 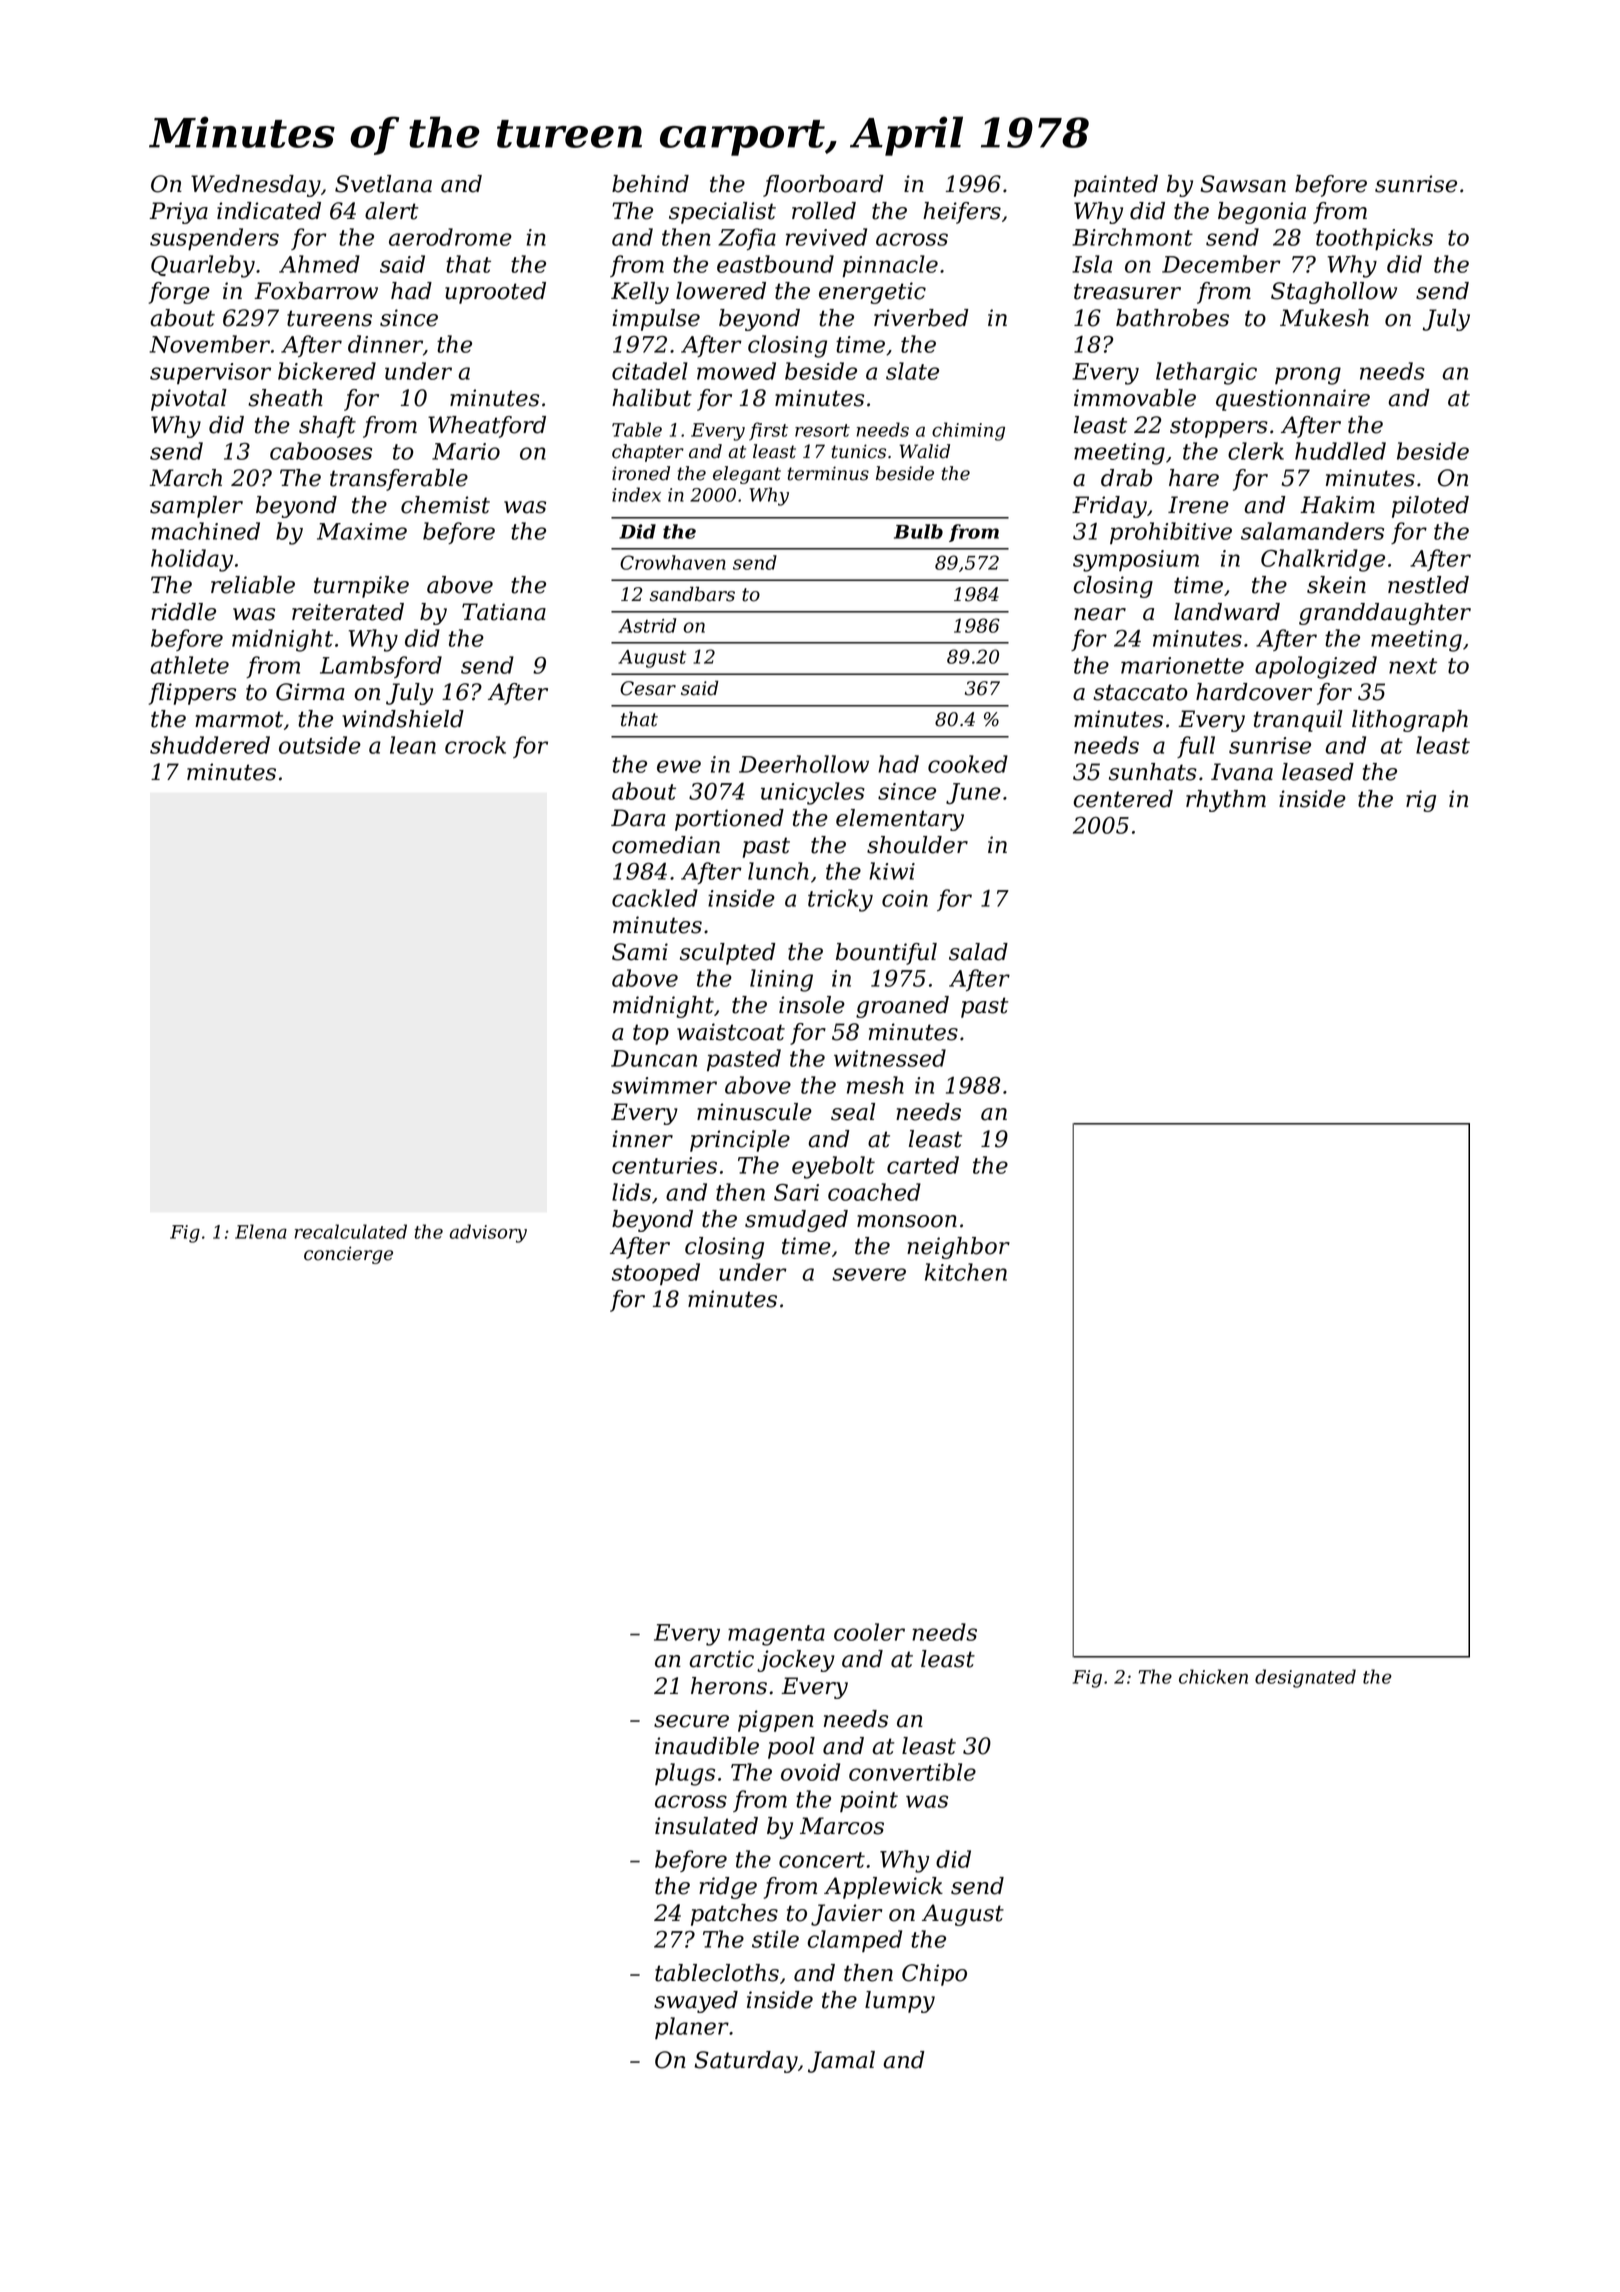 What do you see at coordinates (656, 1274) in the screenshot?
I see `stooped` at bounding box center [656, 1274].
